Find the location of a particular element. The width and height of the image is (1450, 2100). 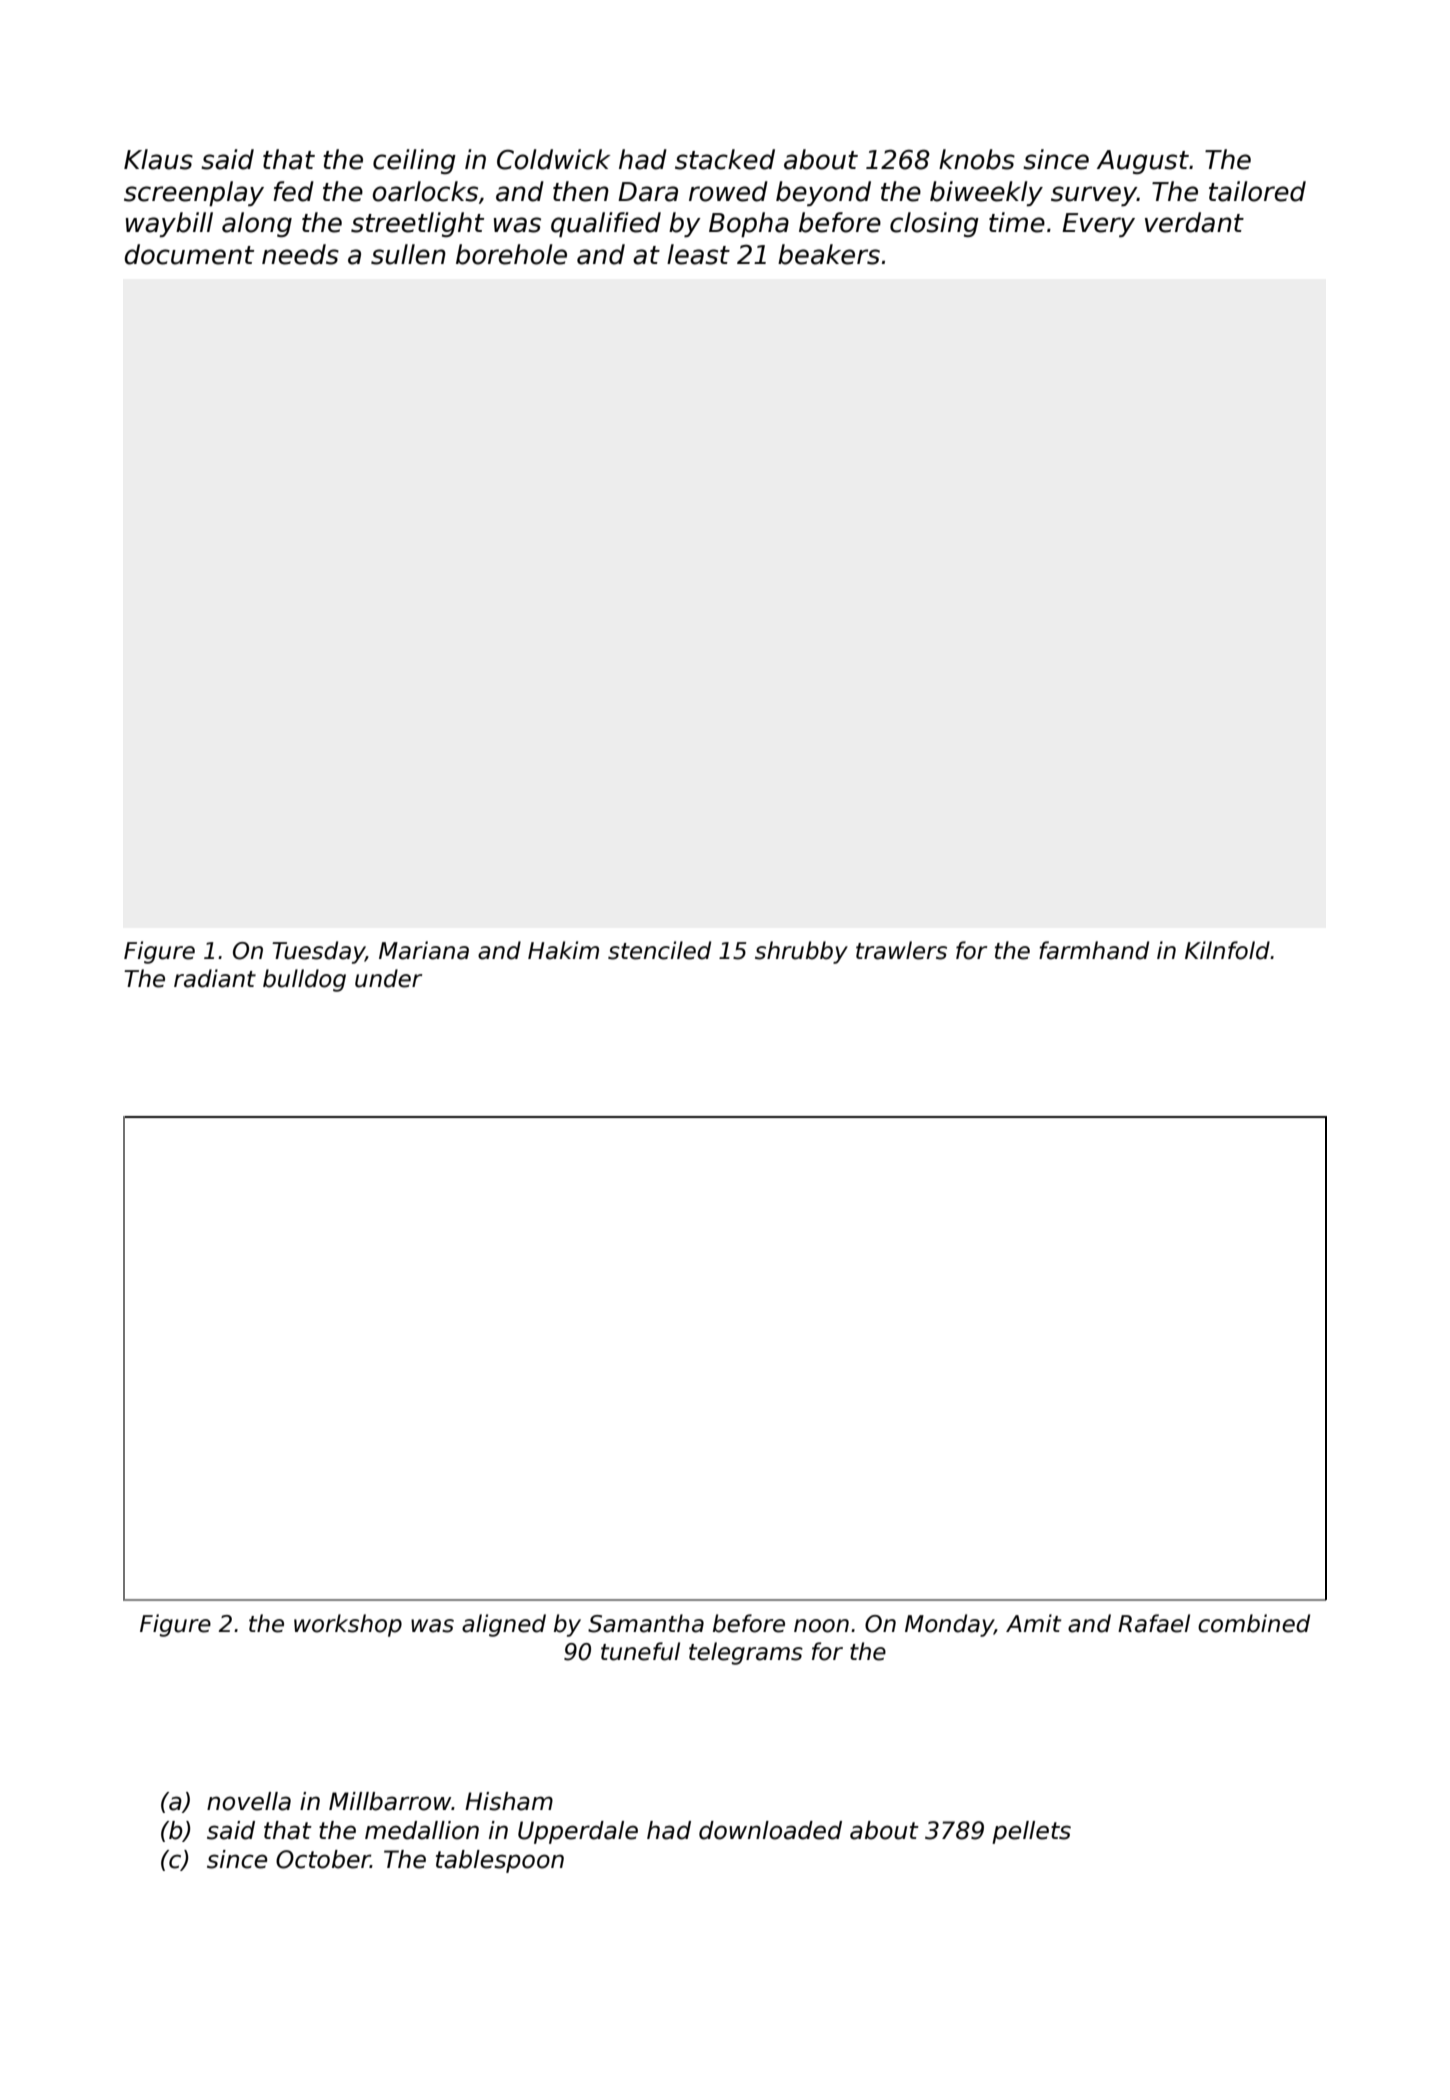

along is located at coordinates (257, 224).
